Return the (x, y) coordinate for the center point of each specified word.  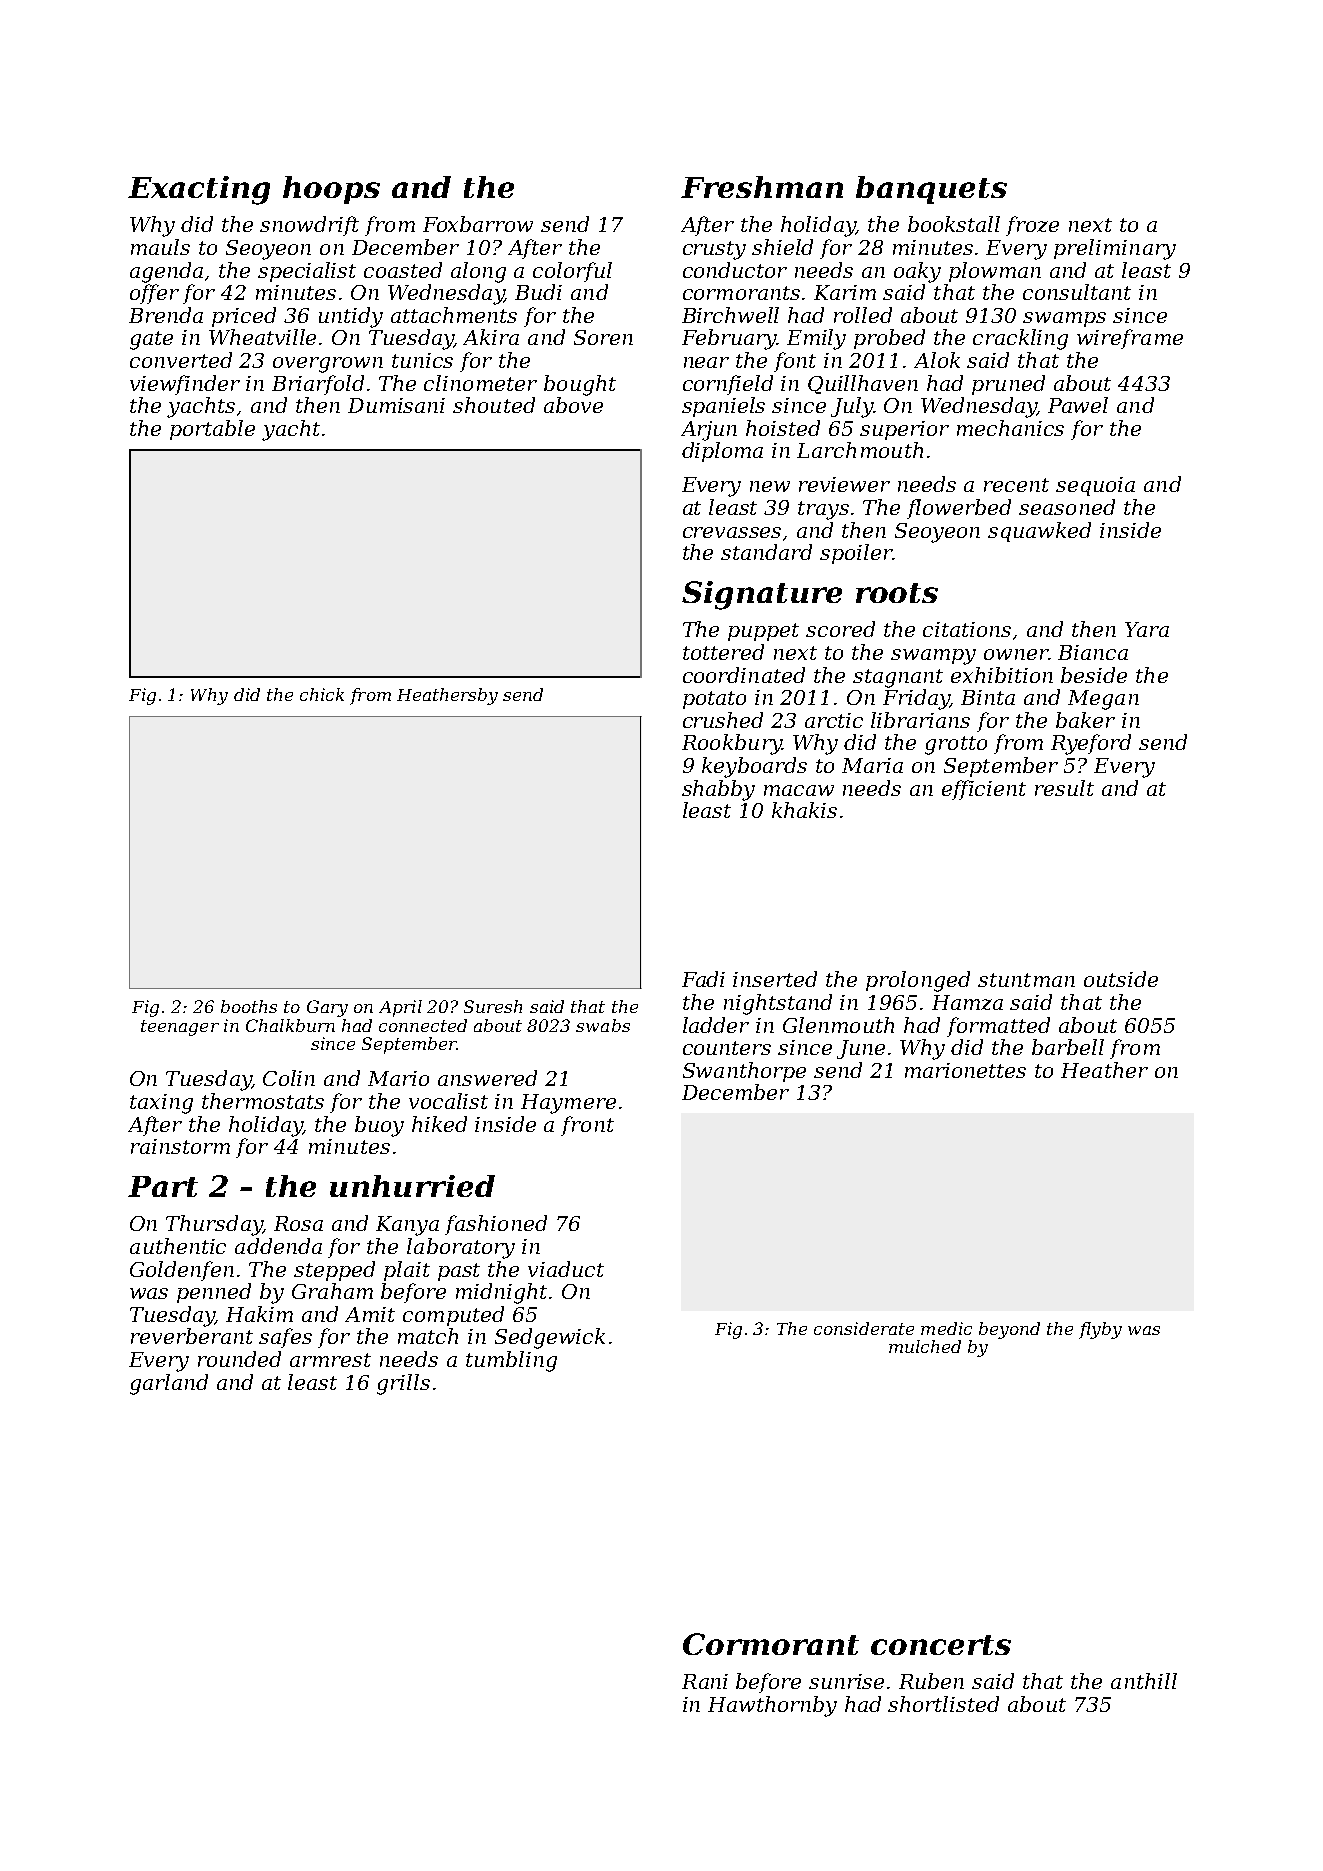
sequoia (1095, 486)
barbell (1068, 1047)
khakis (804, 810)
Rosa (298, 1223)
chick (322, 694)
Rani (705, 1681)
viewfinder (185, 385)
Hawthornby (772, 1706)
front (587, 1126)
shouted (494, 405)
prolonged (918, 981)
